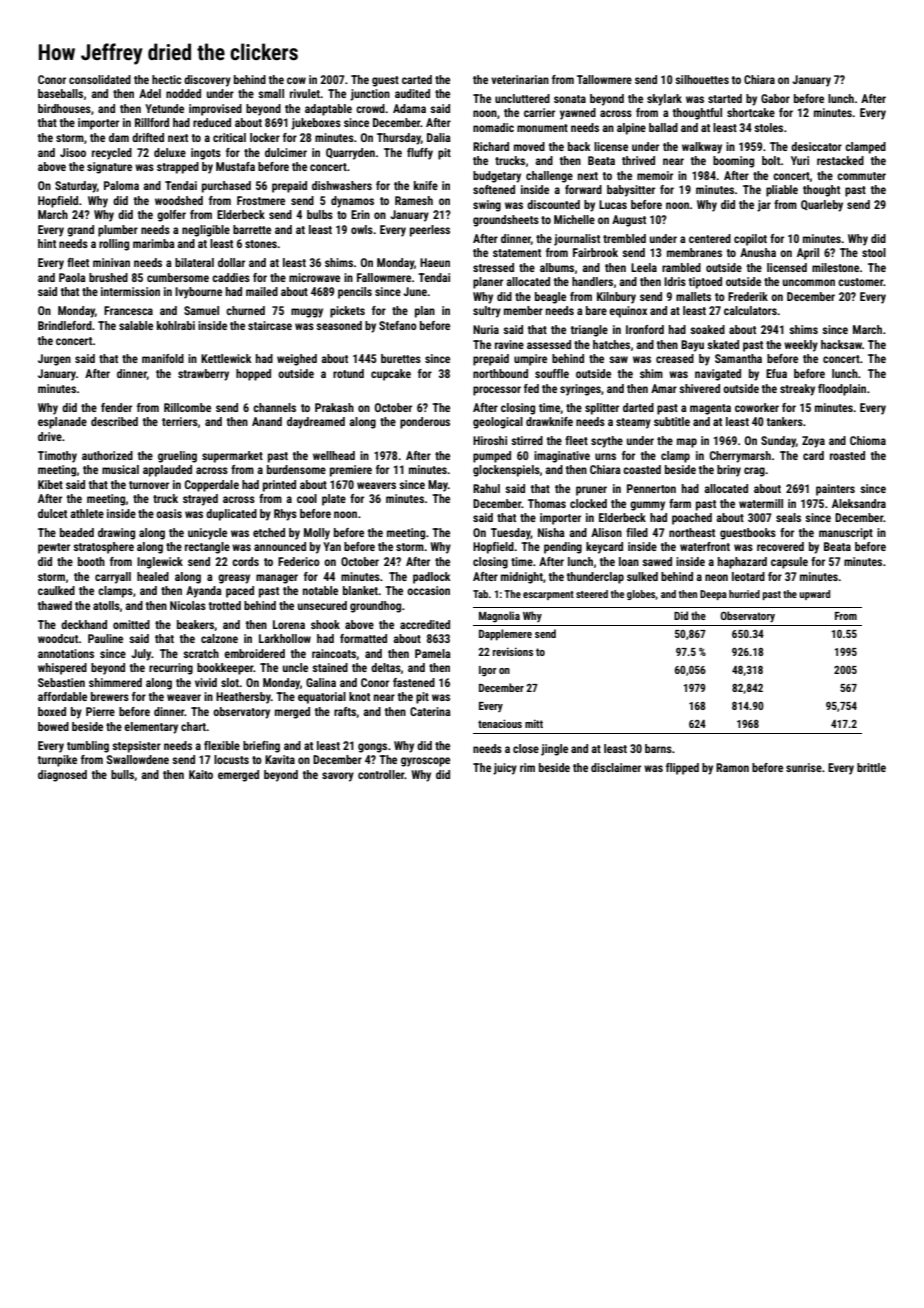  Describe the element at coordinates (65, 325) in the screenshot. I see `Brindleford` at that location.
